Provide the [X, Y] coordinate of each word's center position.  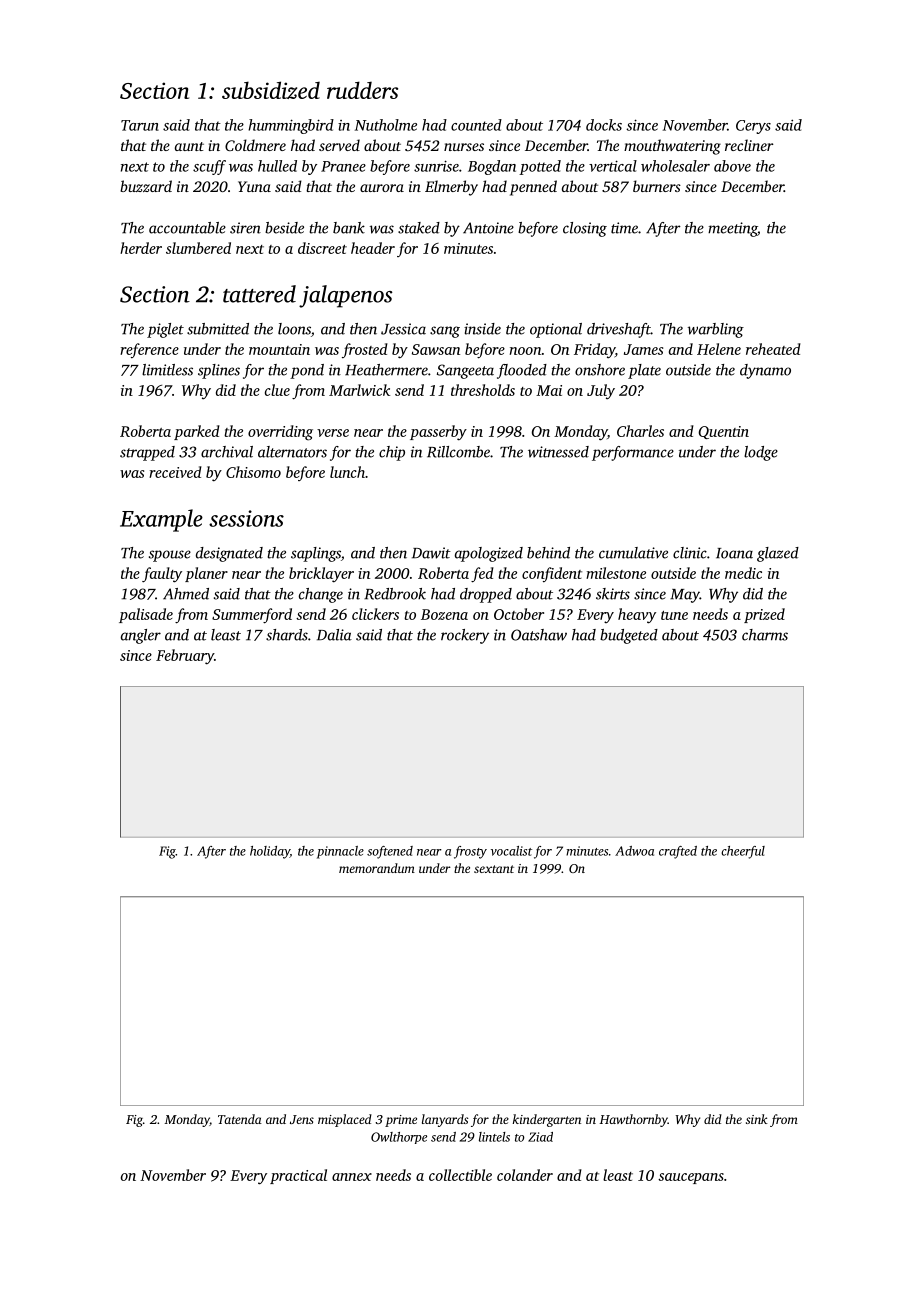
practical [298, 1176]
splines [219, 371]
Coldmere [255, 145]
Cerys [753, 127]
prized [764, 615]
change [321, 595]
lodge [761, 453]
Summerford [252, 616]
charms [765, 635]
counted [476, 125]
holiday [270, 852]
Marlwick [359, 390]
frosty [470, 852]
